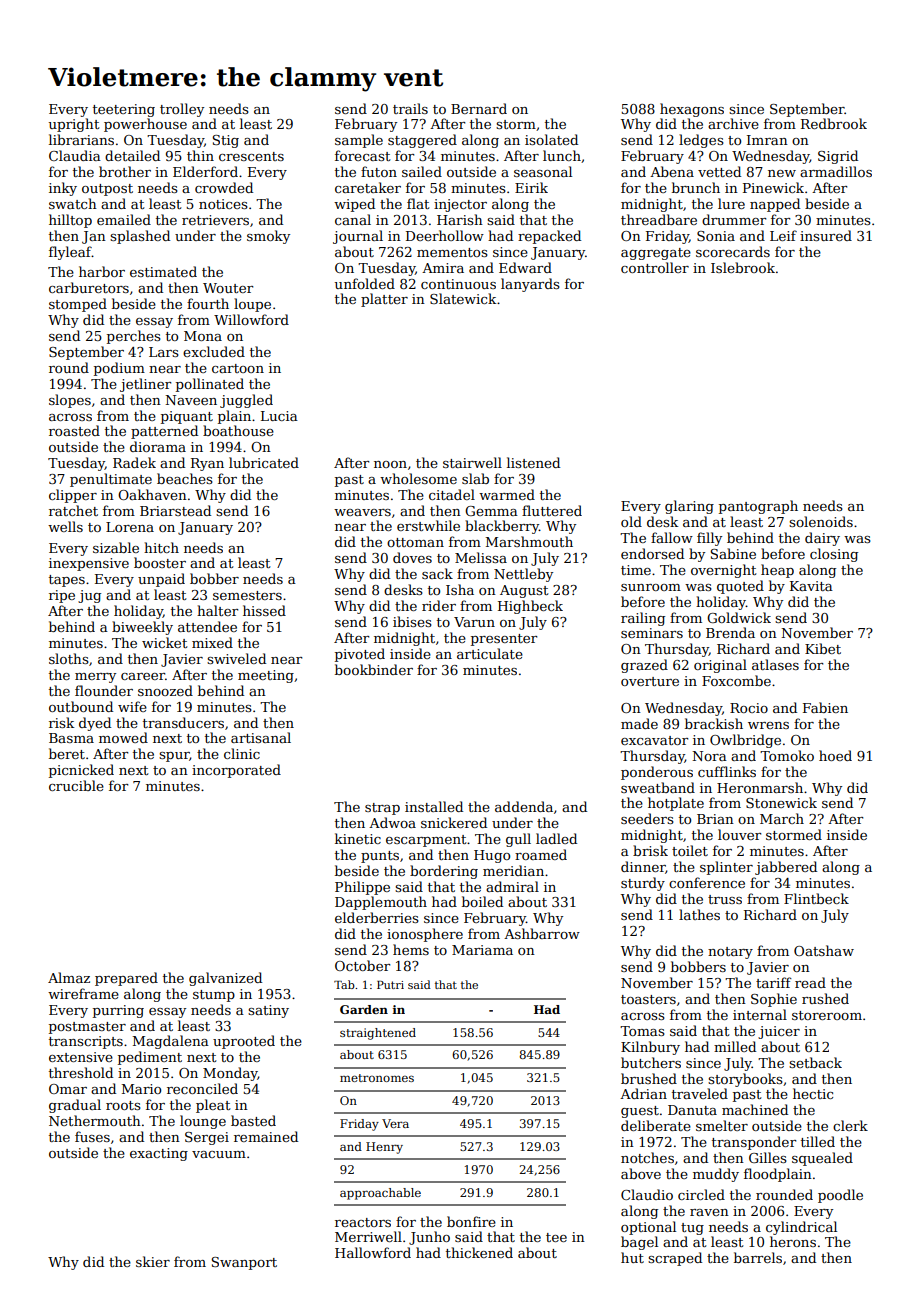  What do you see at coordinates (826, 235) in the screenshot?
I see `insured` at bounding box center [826, 235].
